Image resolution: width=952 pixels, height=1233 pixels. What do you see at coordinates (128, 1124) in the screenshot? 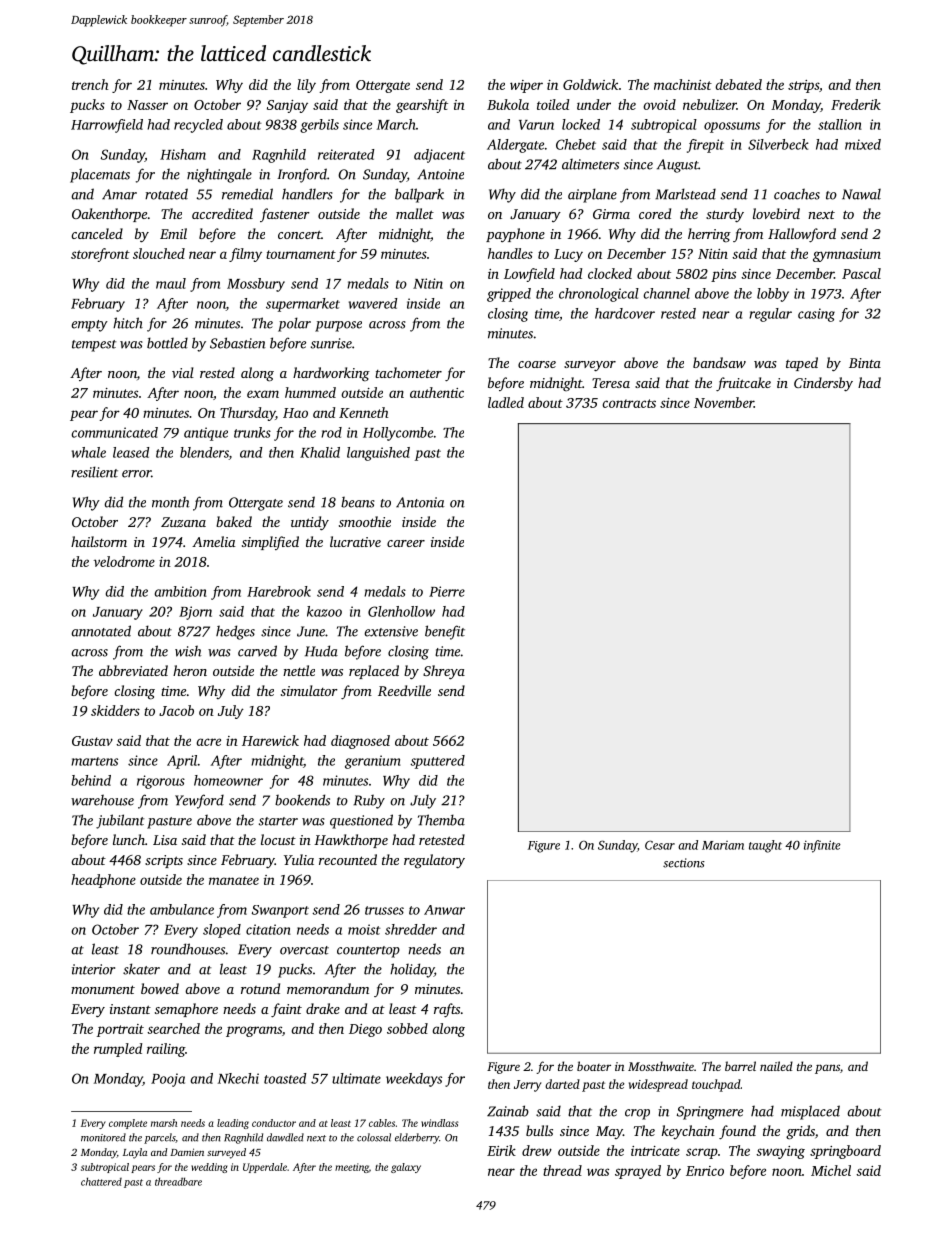
I see `complete` at bounding box center [128, 1124].
